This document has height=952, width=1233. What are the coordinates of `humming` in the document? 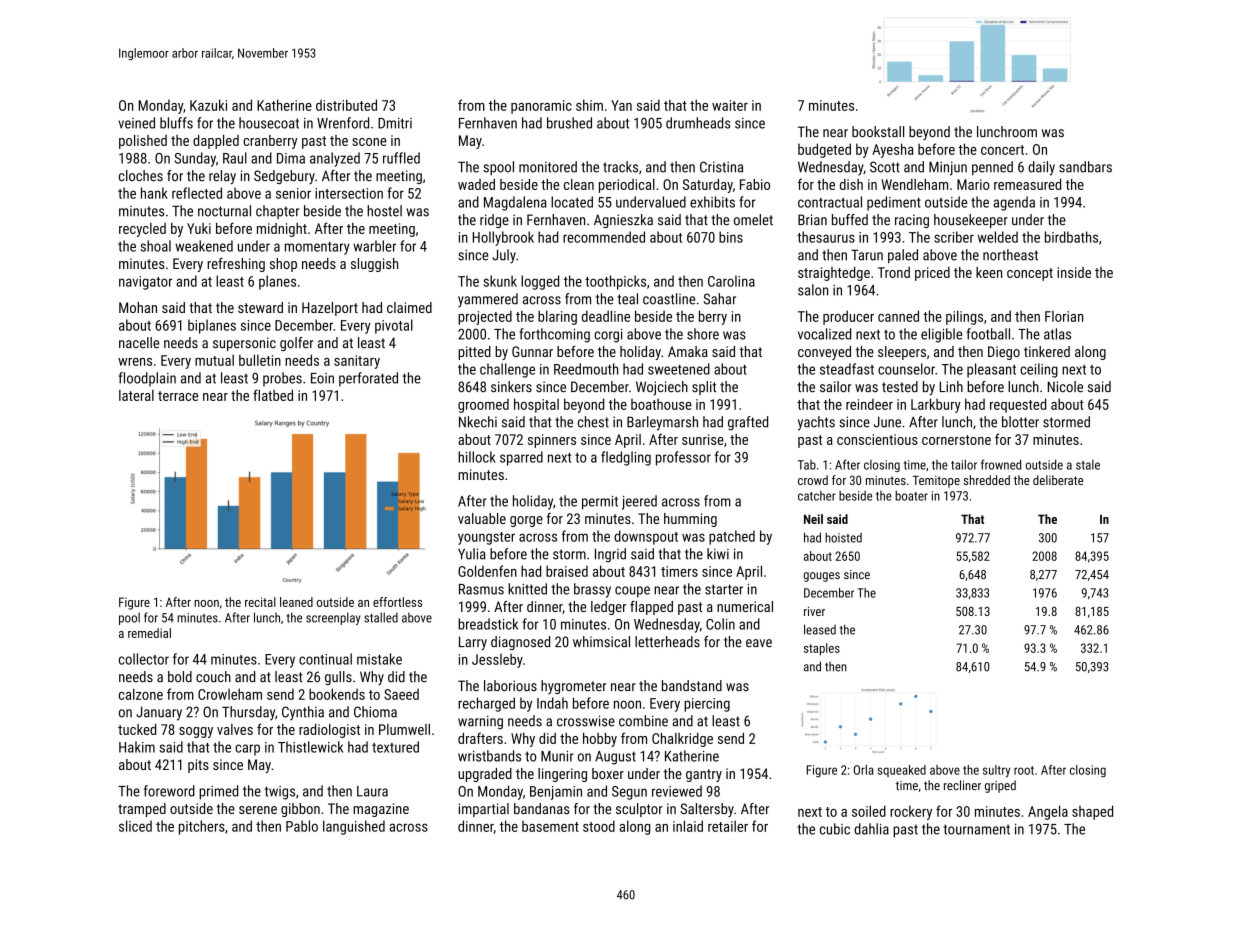 It's located at (690, 520).
